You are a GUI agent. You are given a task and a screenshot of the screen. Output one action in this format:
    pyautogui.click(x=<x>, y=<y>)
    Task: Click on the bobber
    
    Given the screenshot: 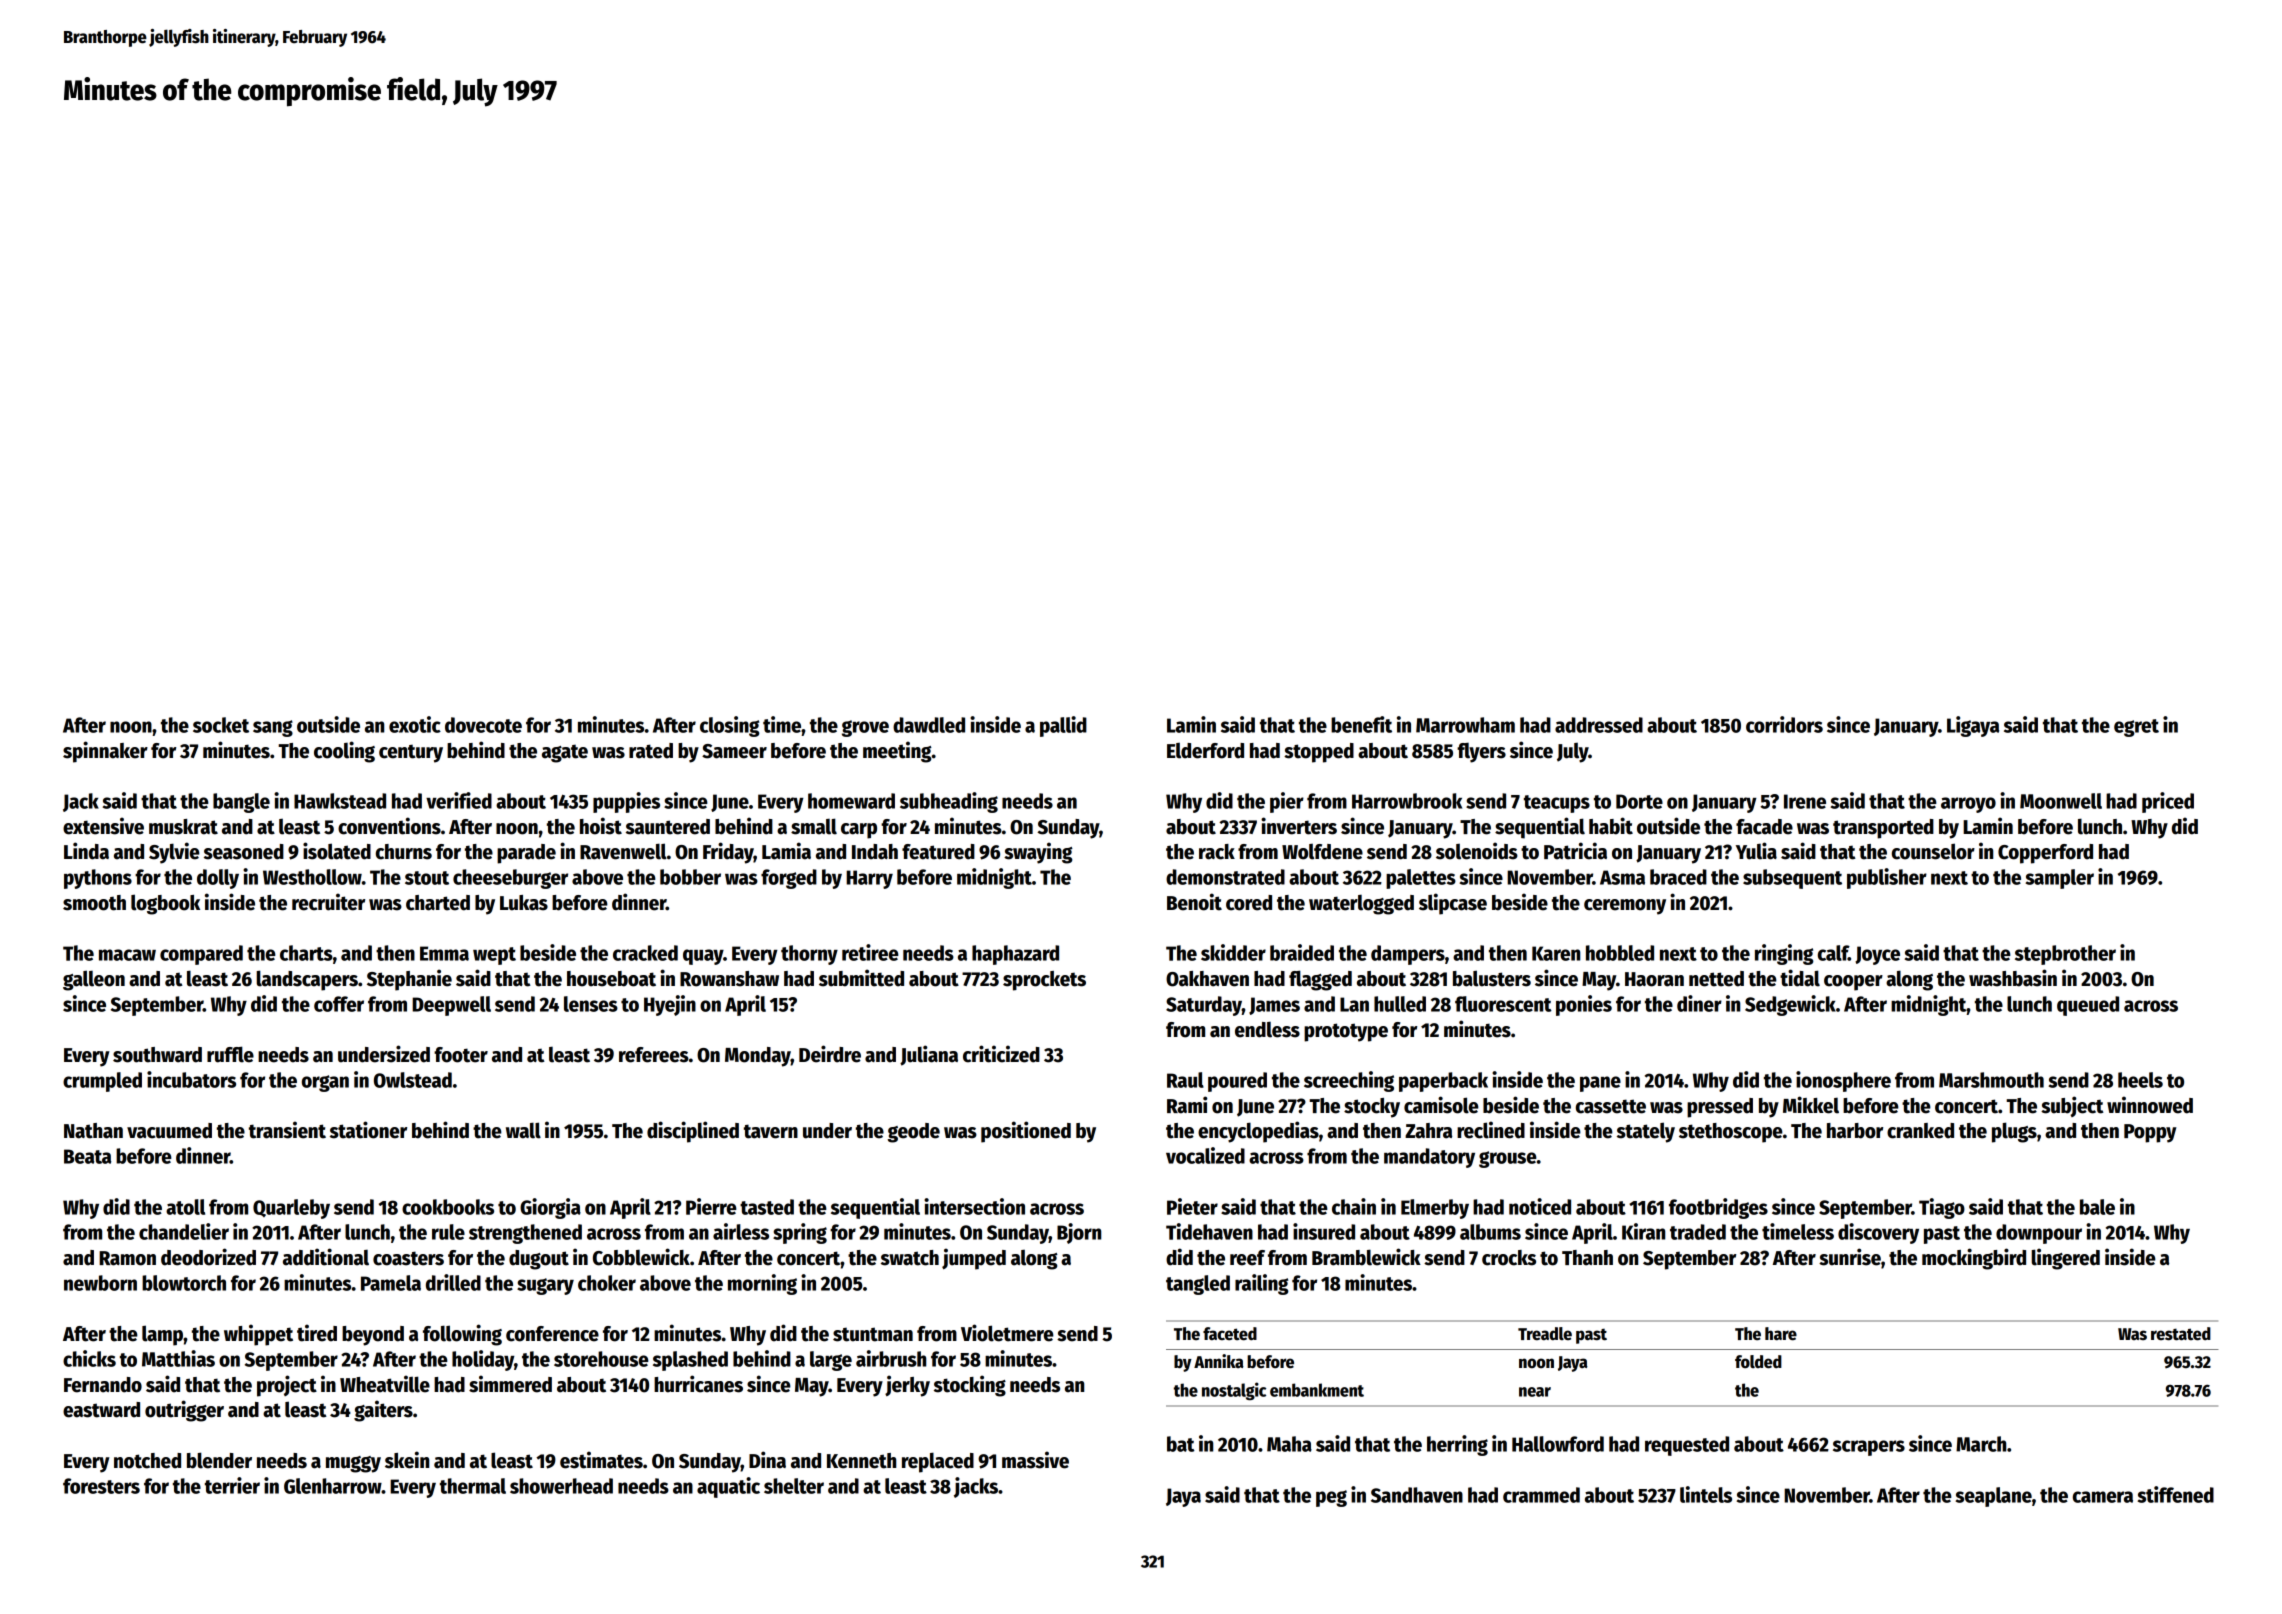 What is the action you would take?
    pyautogui.click(x=690, y=877)
